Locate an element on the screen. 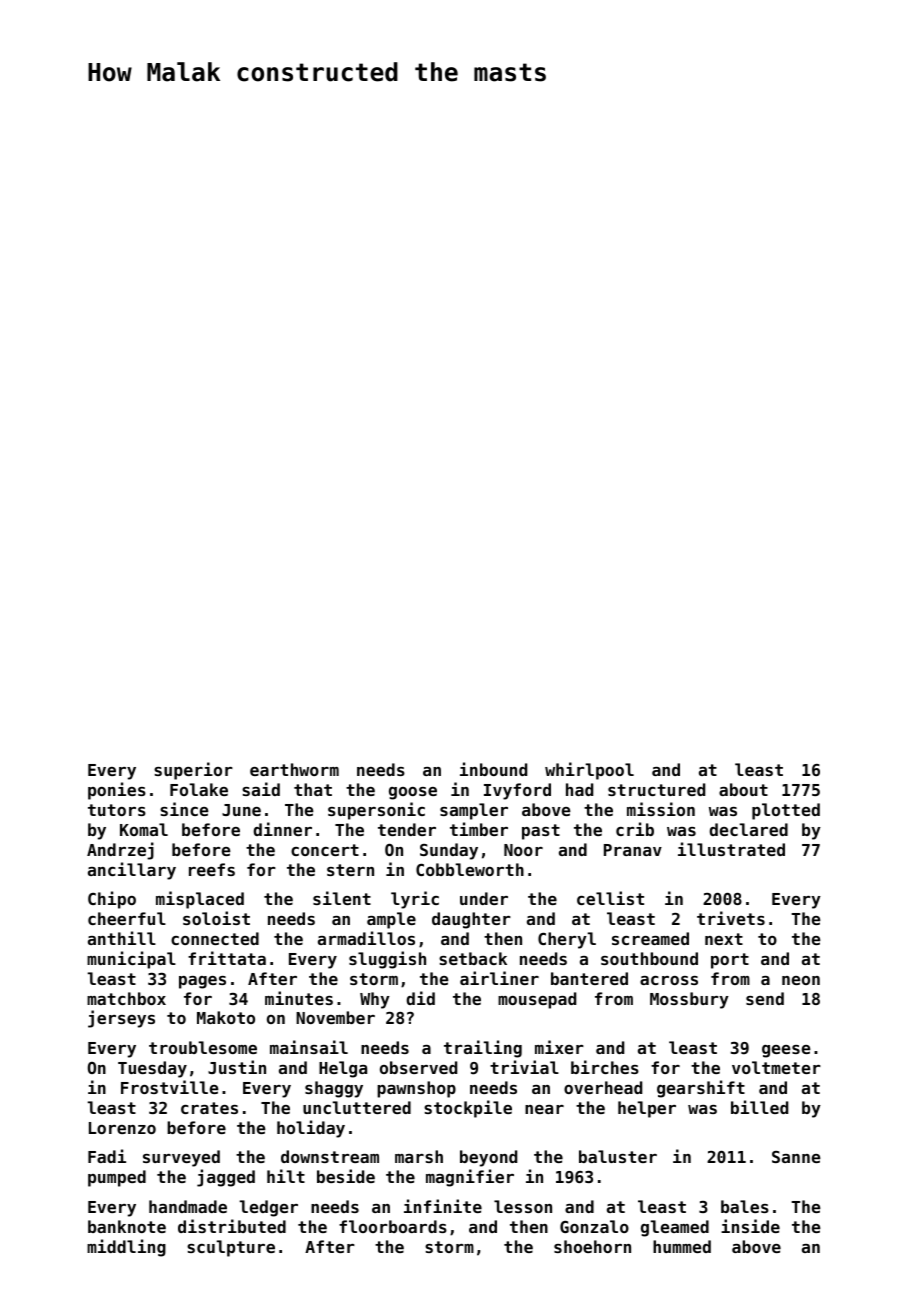 This screenshot has height=1316, width=908. Cobbleworth is located at coordinates (470, 869).
